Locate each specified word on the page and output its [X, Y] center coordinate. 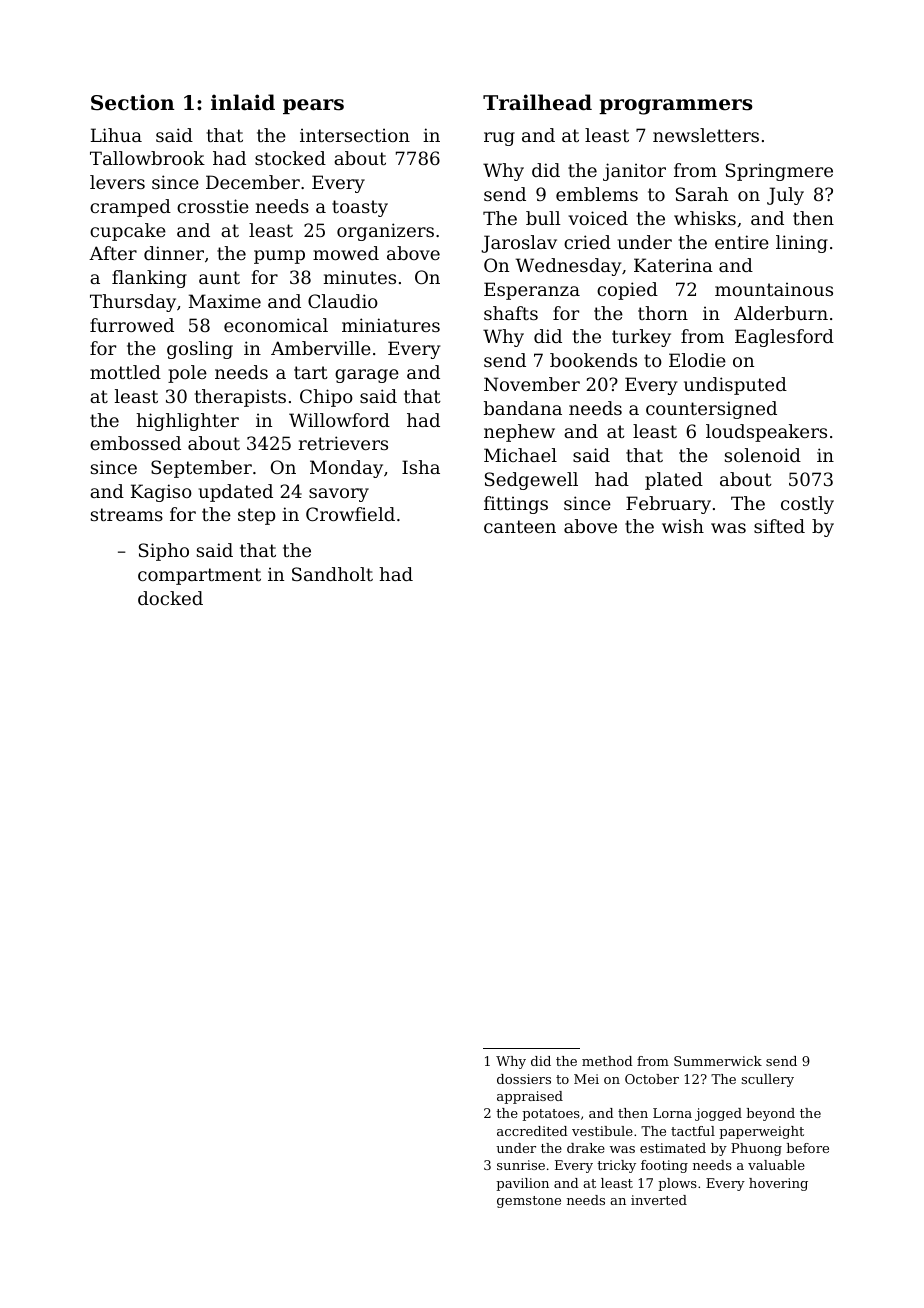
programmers [676, 107]
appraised [530, 1097]
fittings [516, 505]
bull [543, 218]
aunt [219, 277]
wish [683, 526]
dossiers [524, 1079]
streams [127, 514]
